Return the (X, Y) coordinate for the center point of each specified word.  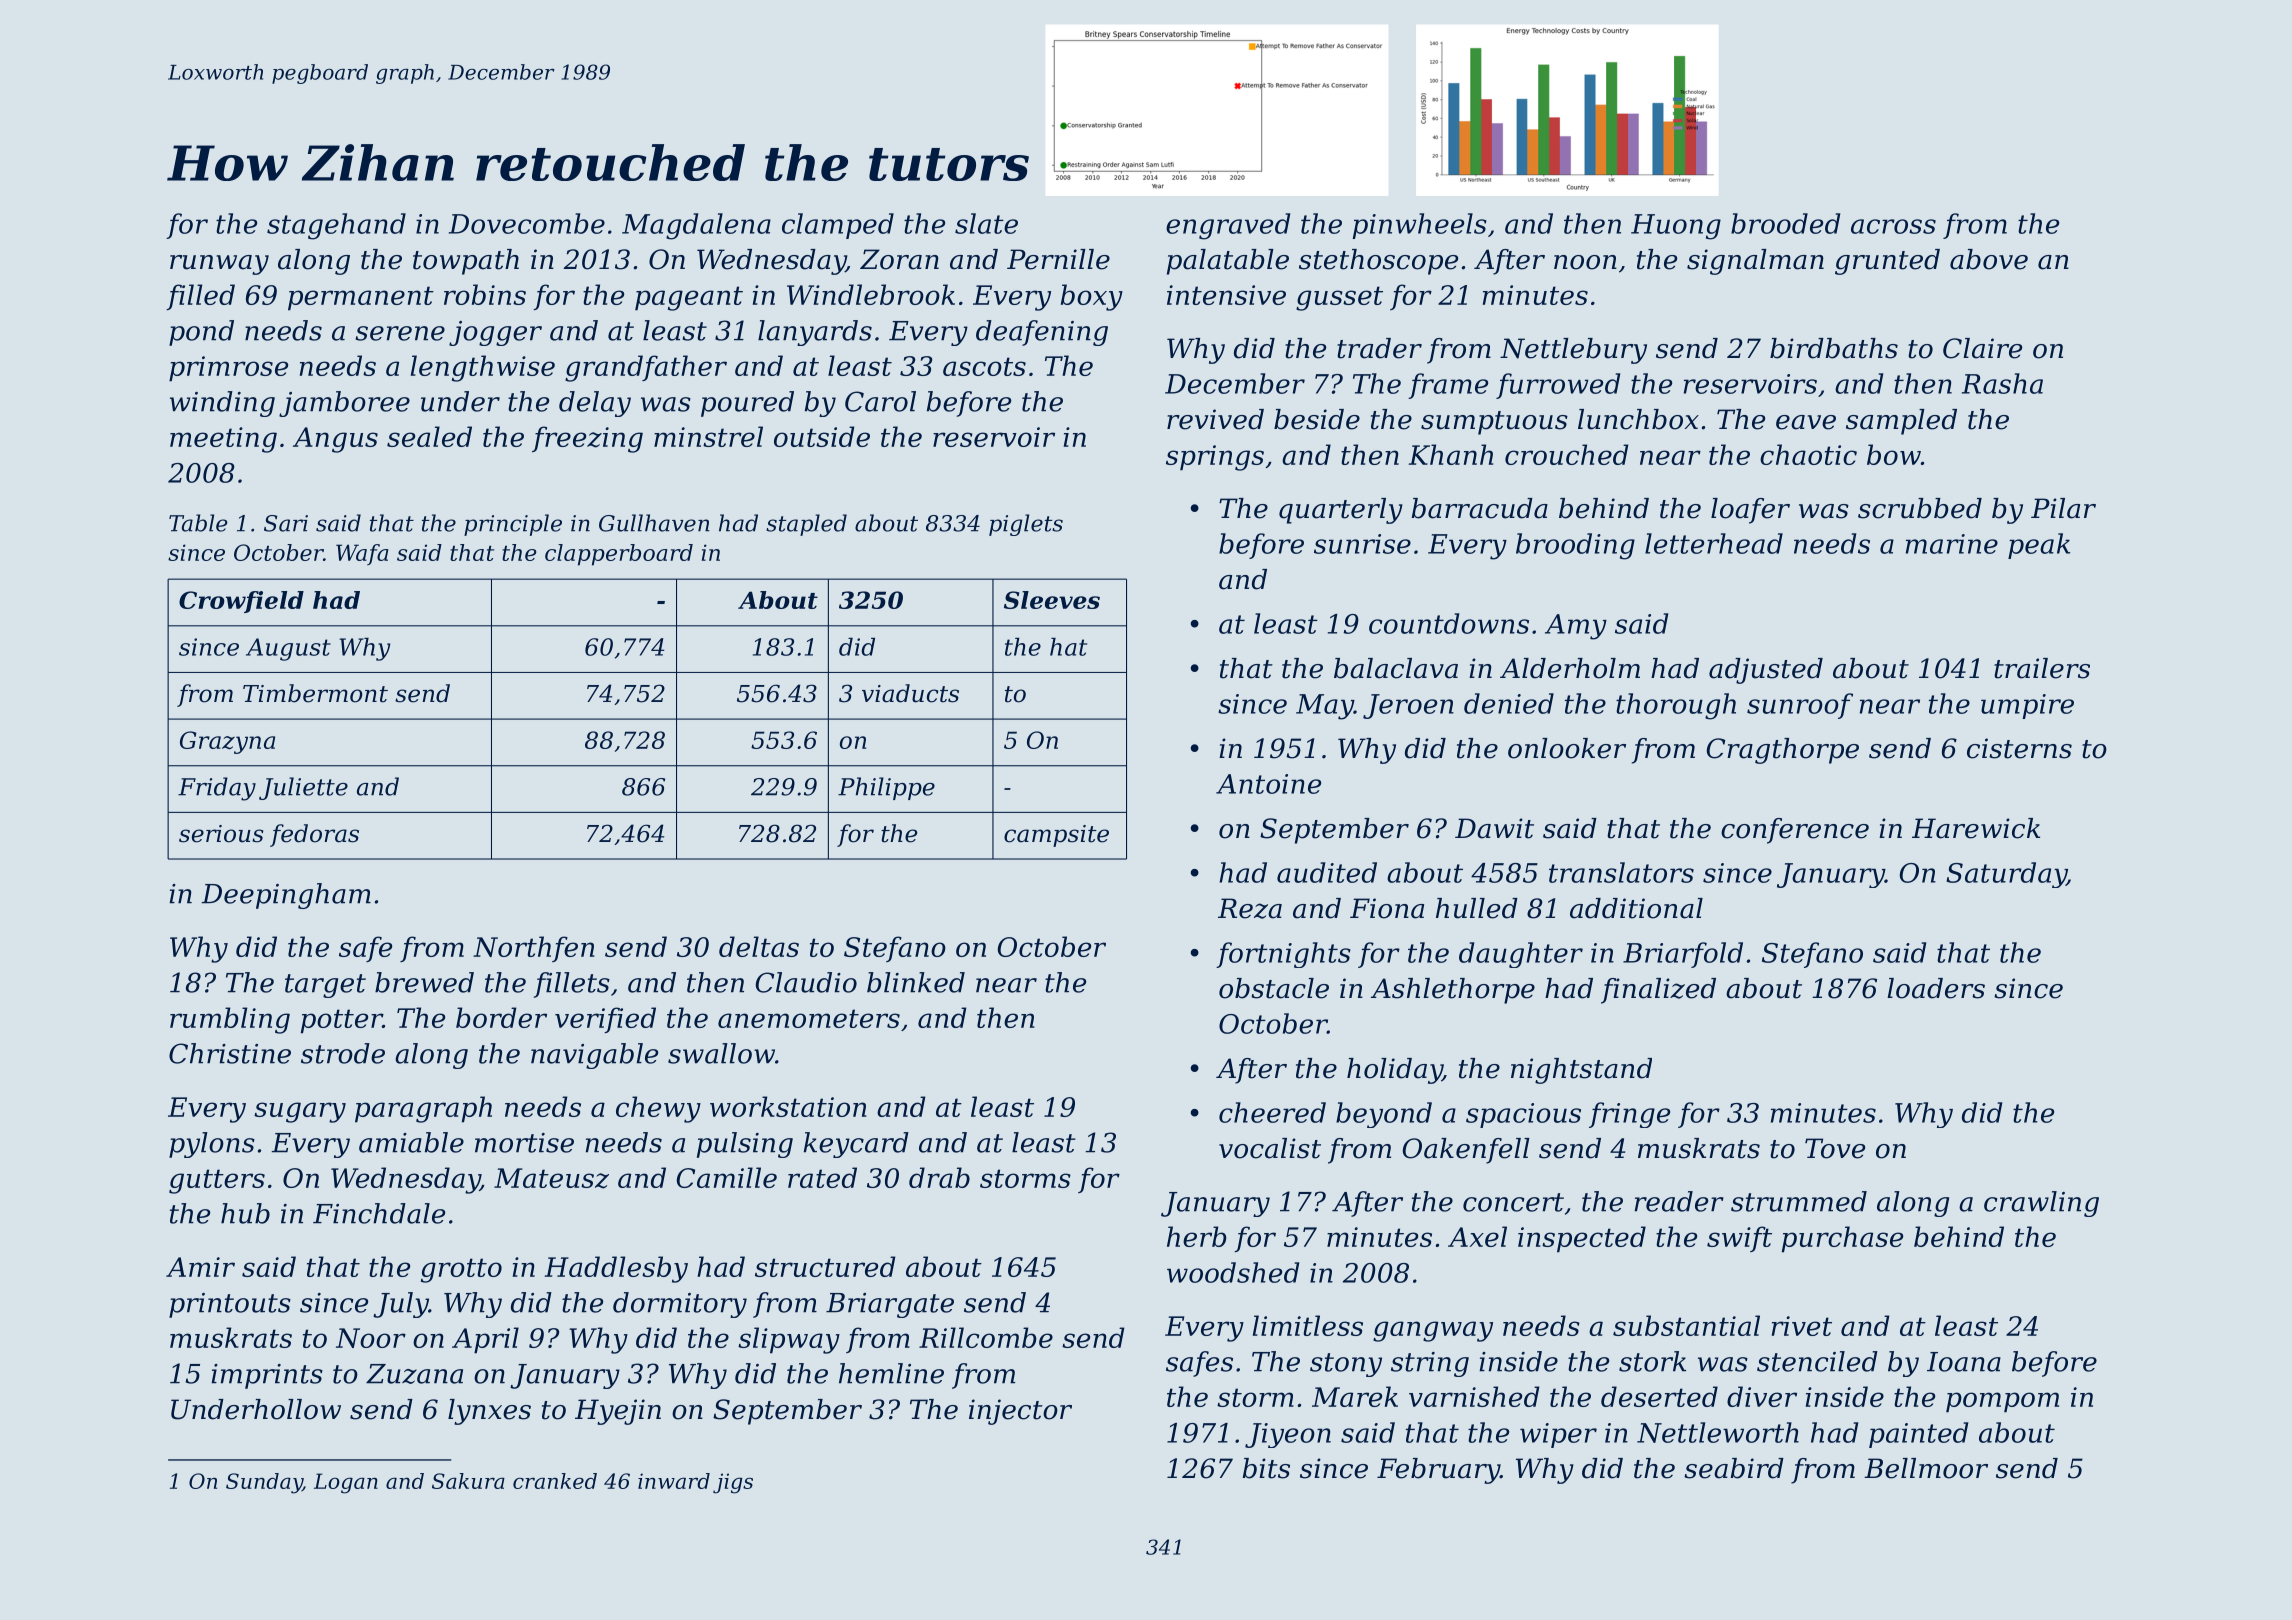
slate (986, 223)
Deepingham (286, 896)
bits (1266, 1468)
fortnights (1283, 955)
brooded (1785, 223)
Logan (346, 1483)
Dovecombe (527, 223)
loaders (1936, 988)
